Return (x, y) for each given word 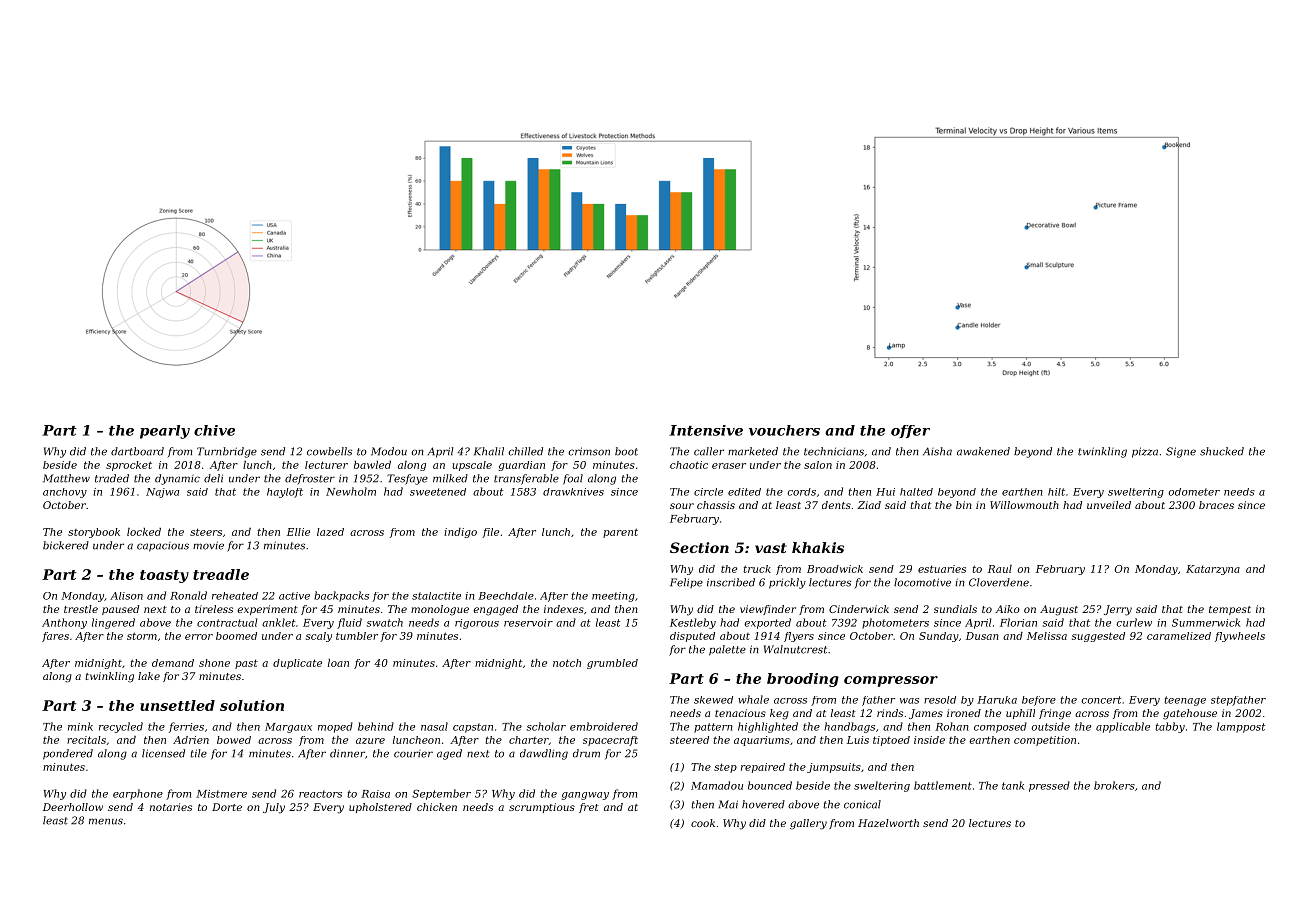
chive (214, 430)
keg (779, 714)
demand (173, 663)
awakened (983, 451)
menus (106, 821)
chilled (525, 451)
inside (929, 740)
